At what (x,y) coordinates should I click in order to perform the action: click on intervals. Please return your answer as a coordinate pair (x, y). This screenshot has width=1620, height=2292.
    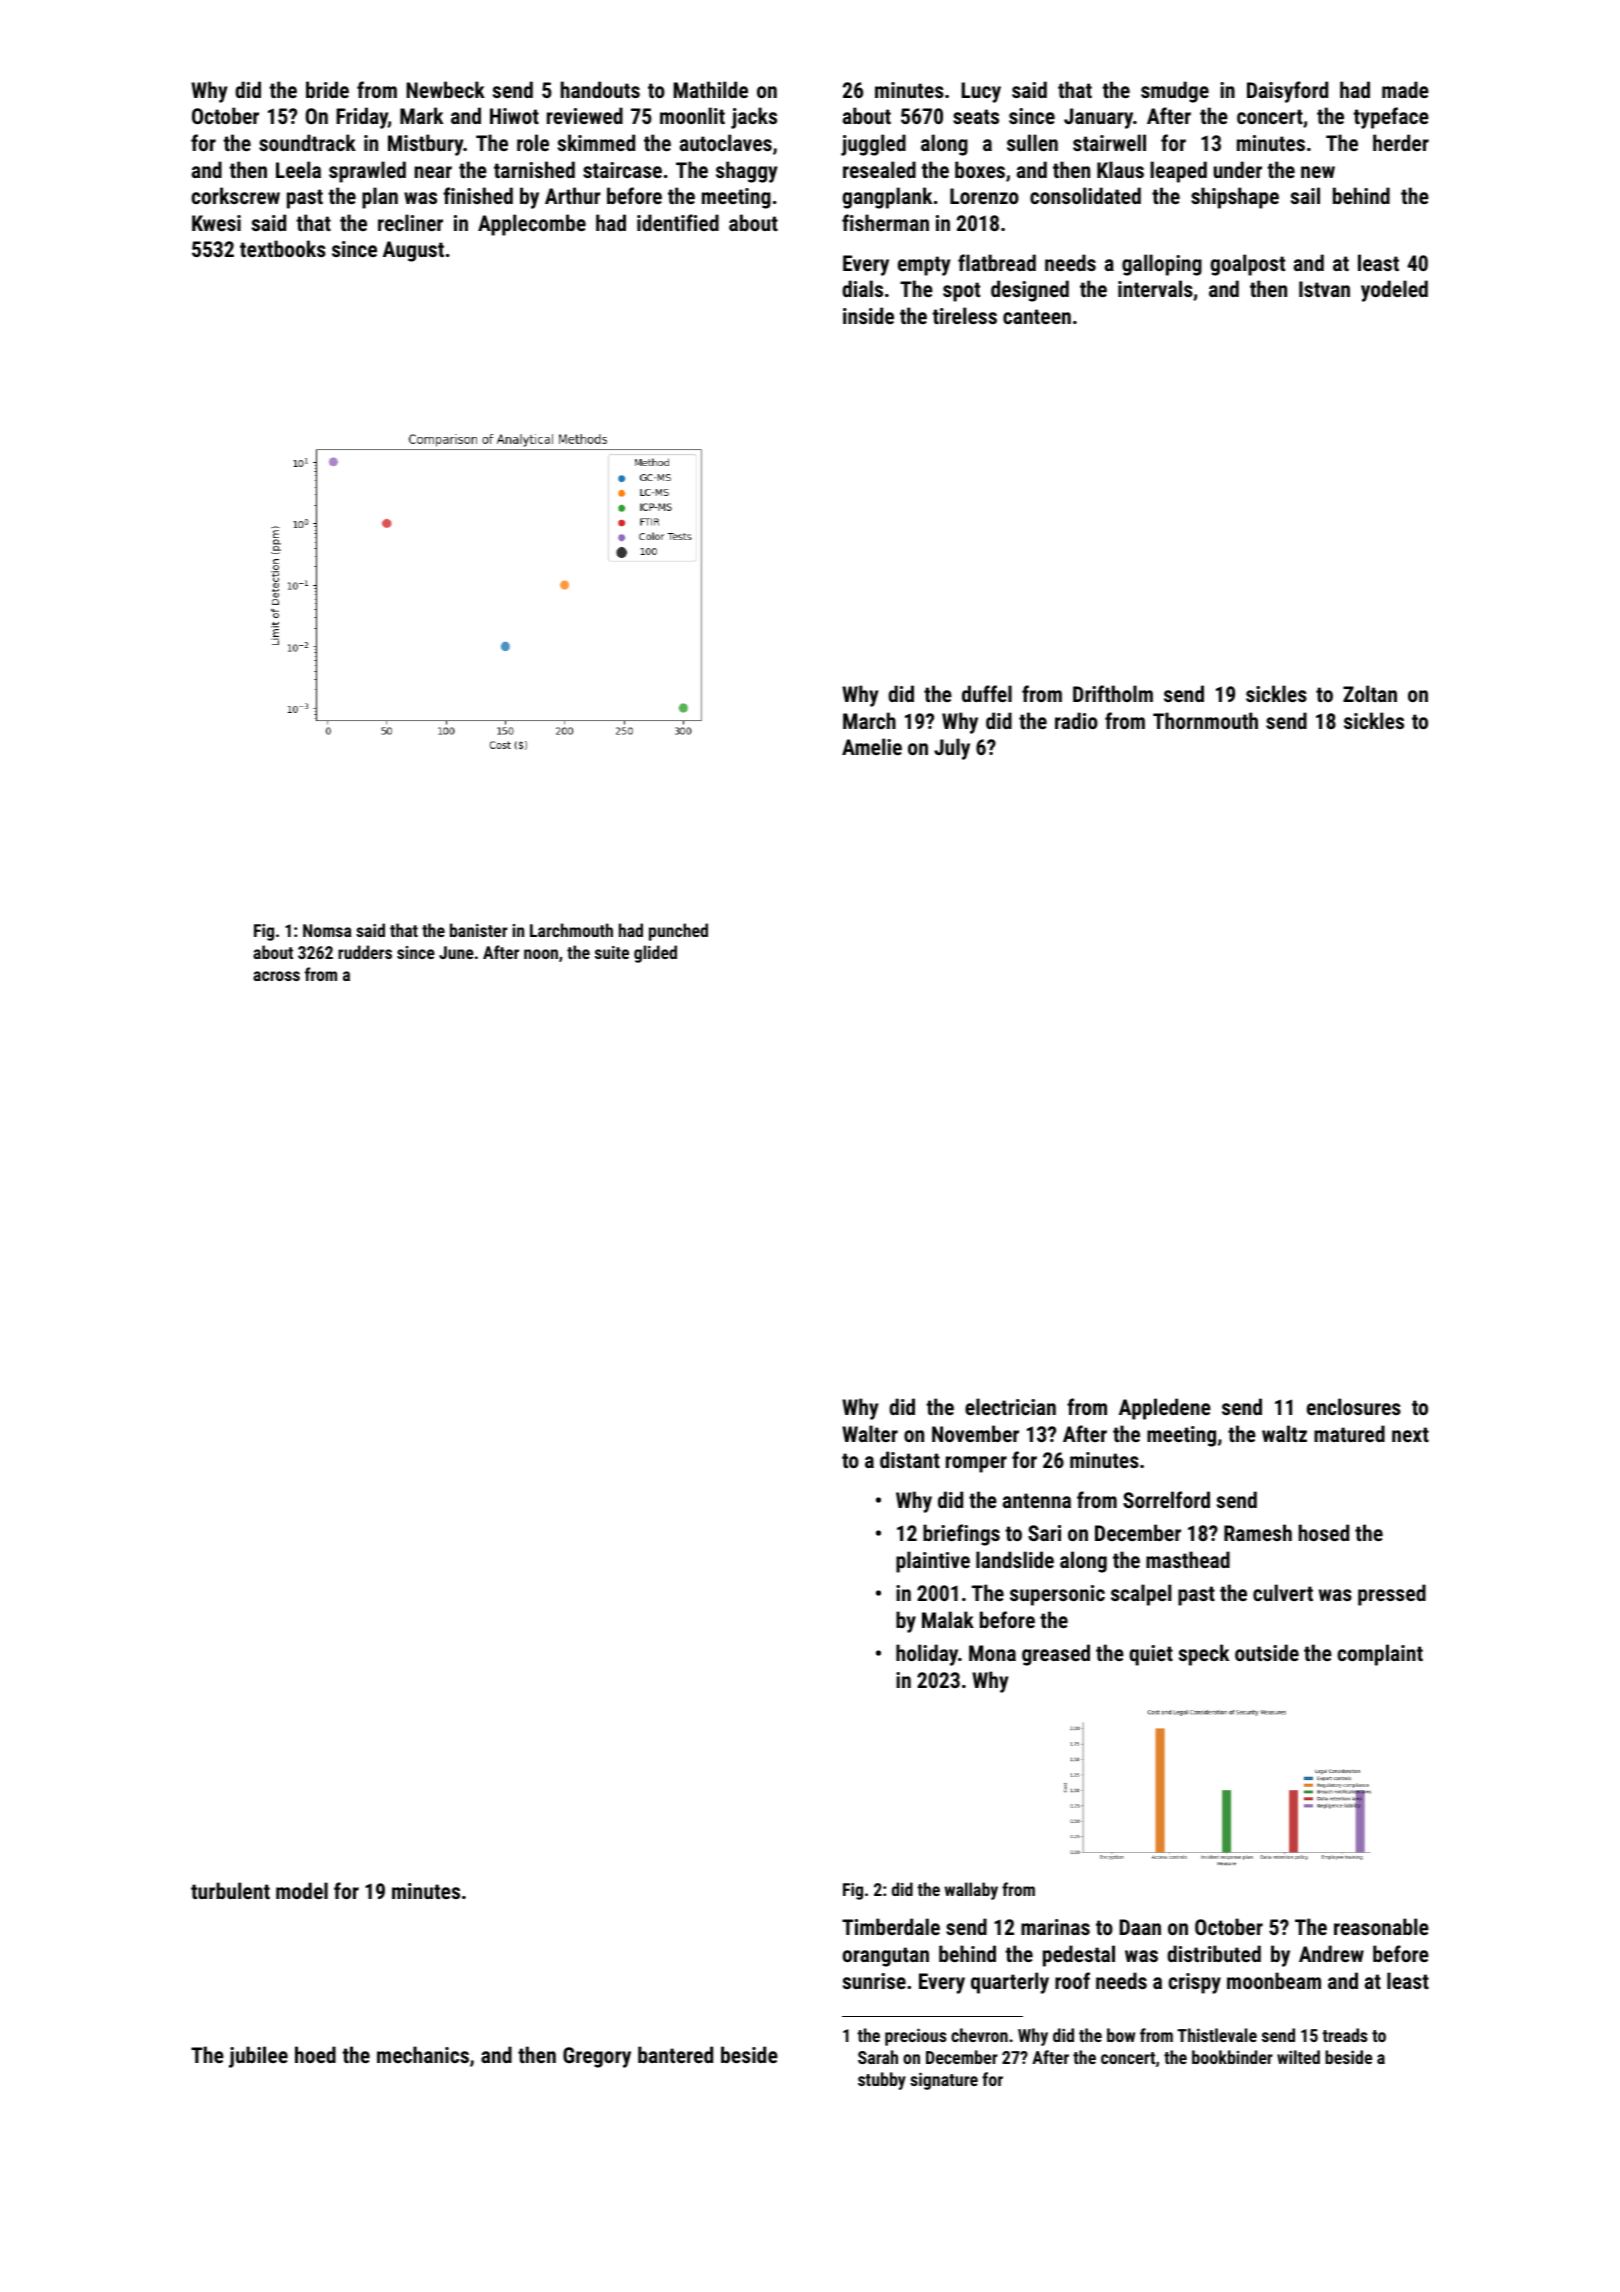
    Looking at the image, I should click on (1155, 288).
